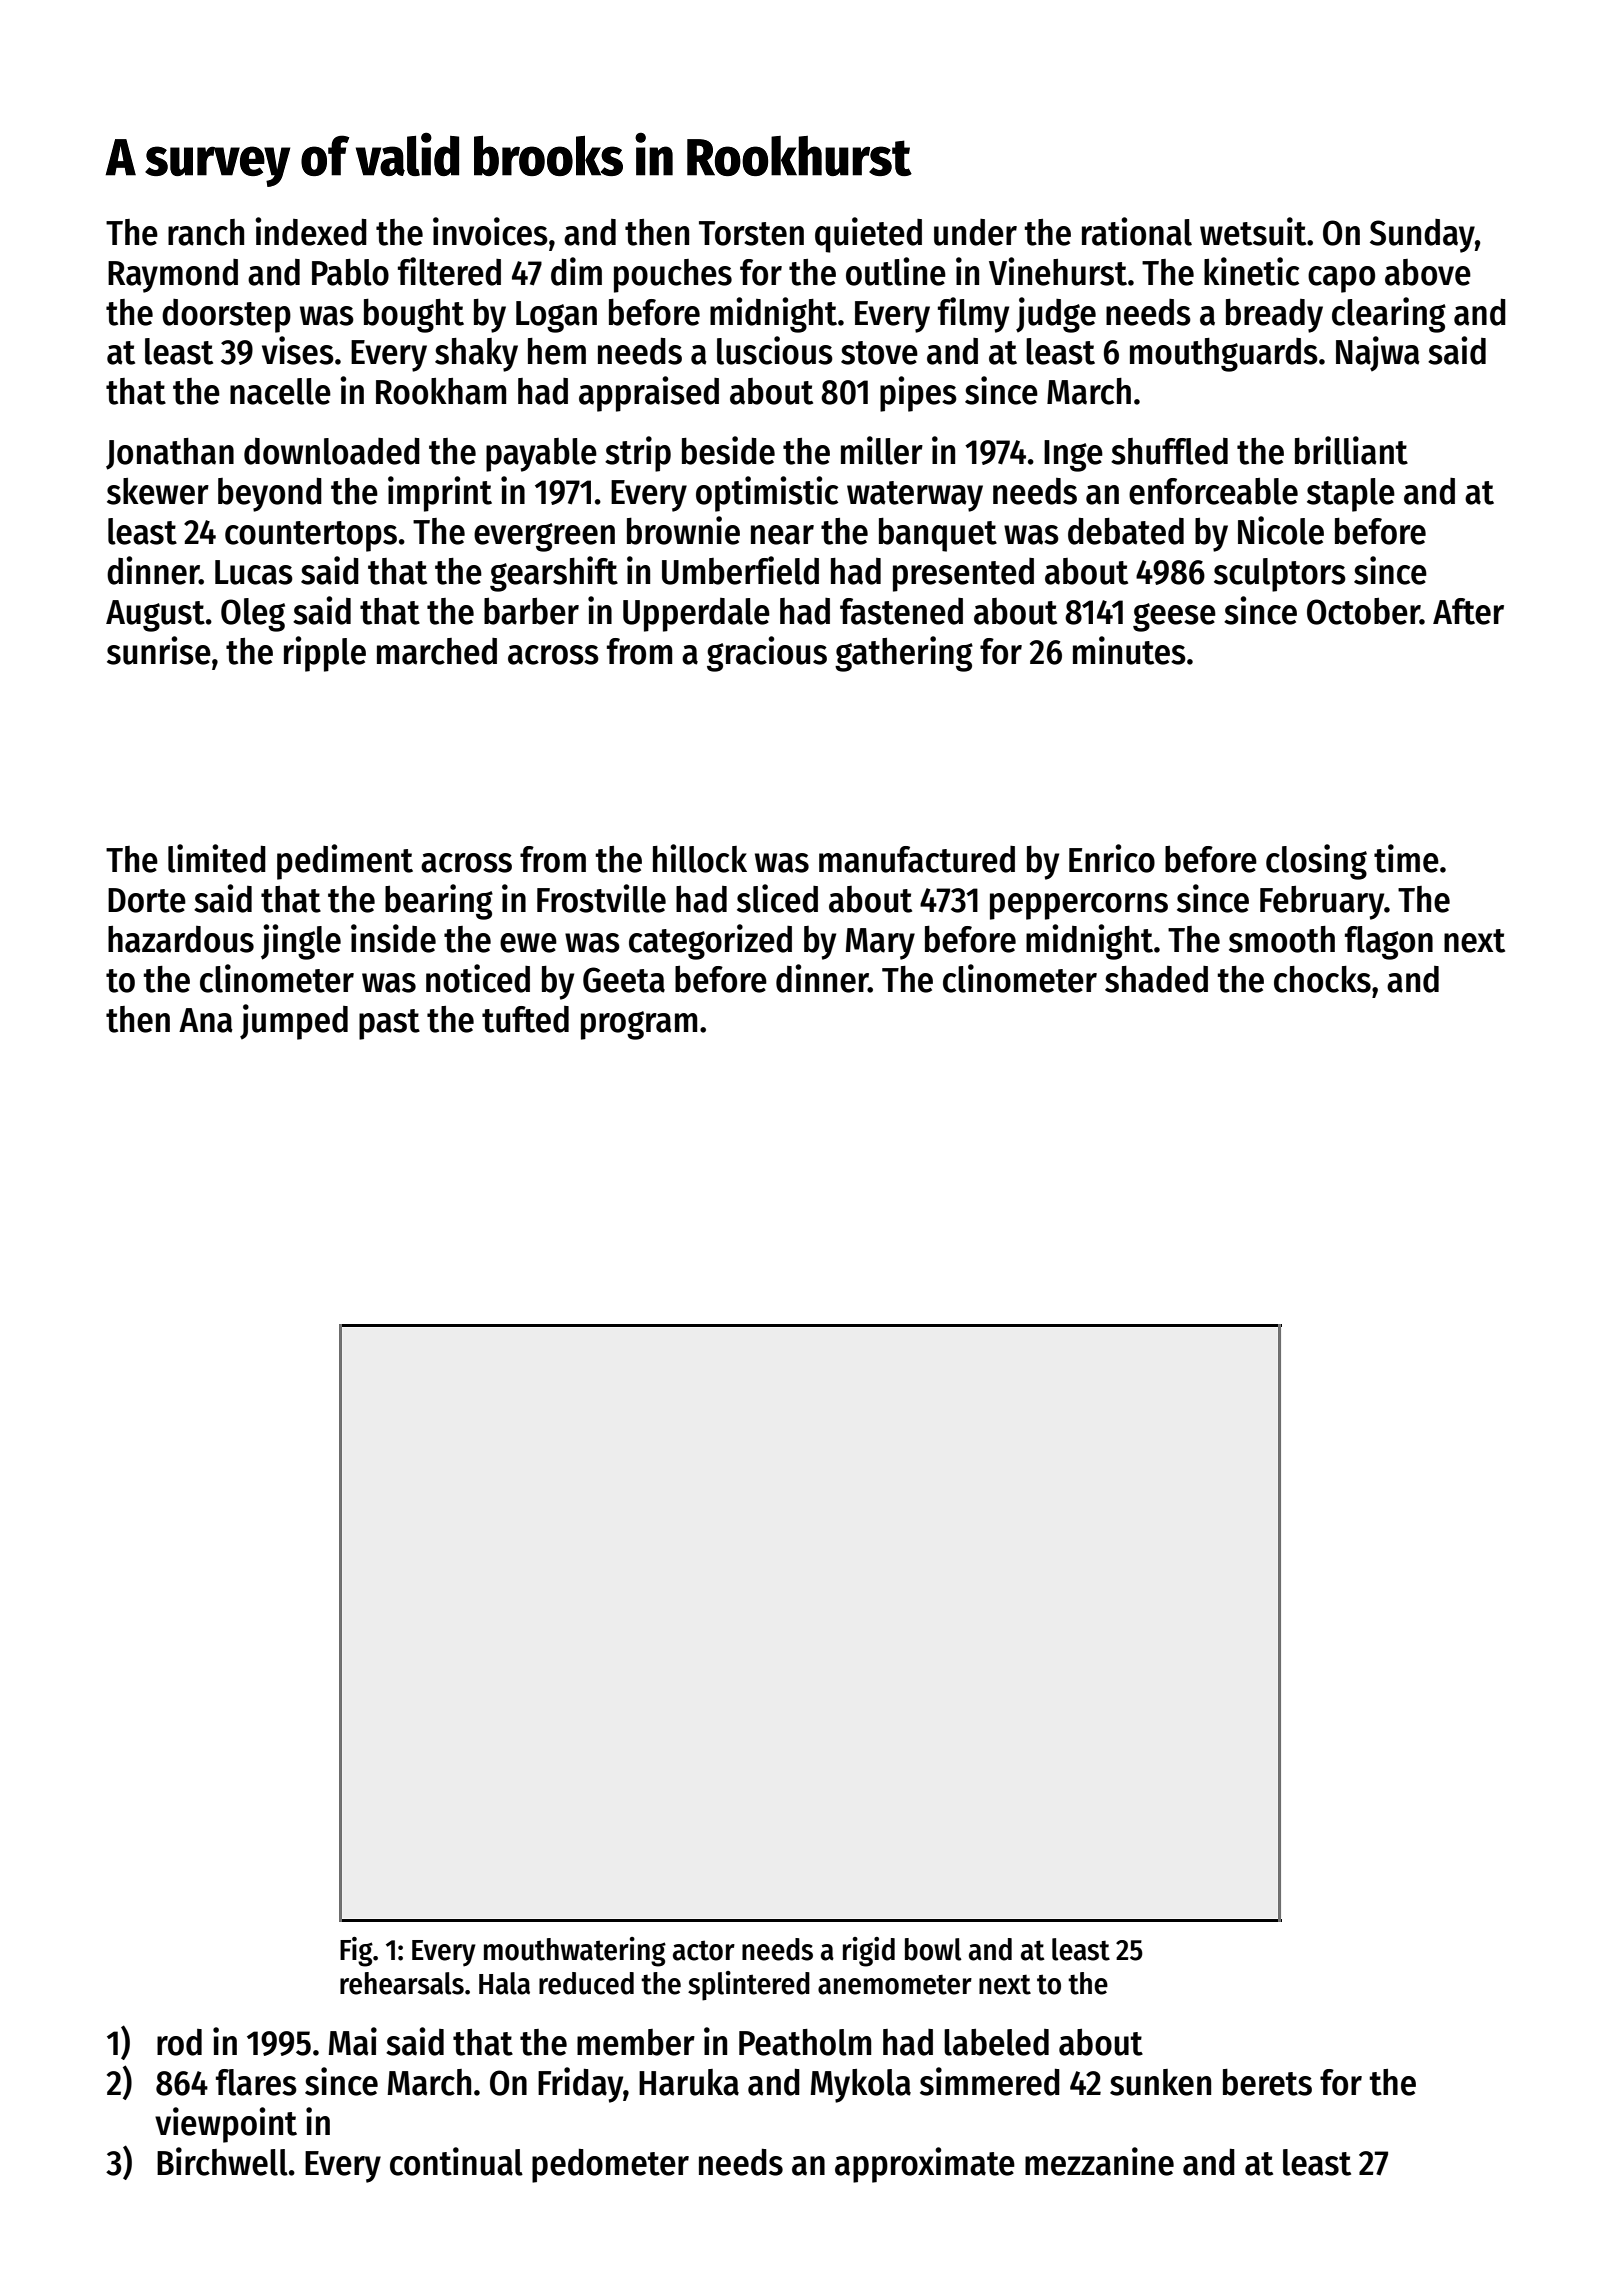  Describe the element at coordinates (704, 1950) in the screenshot. I see `actor` at that location.
